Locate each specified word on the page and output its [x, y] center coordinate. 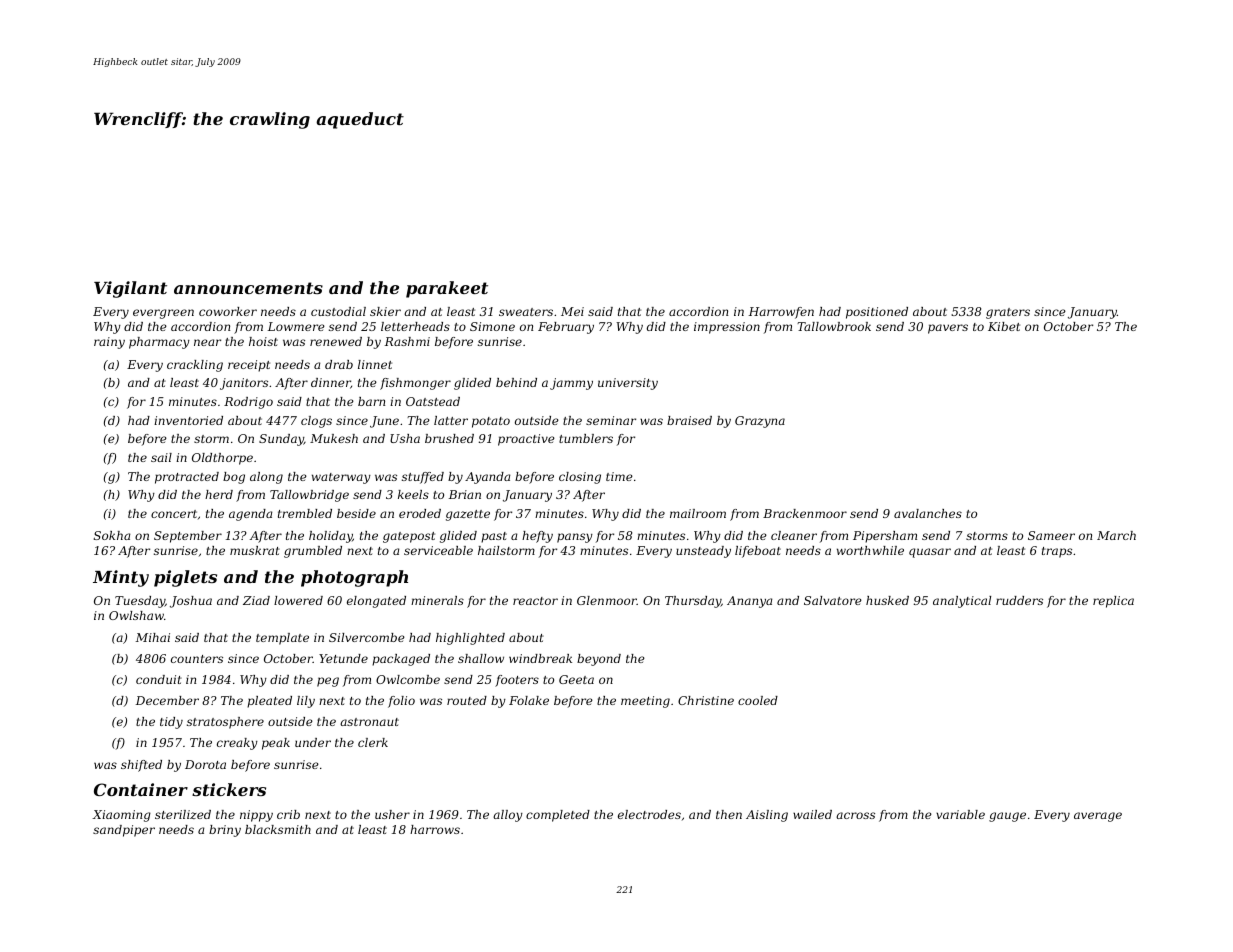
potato [491, 422]
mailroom [698, 513]
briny [225, 831]
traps [1057, 552]
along [266, 478]
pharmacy [159, 343]
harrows [435, 829]
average [1098, 817]
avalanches [928, 513]
